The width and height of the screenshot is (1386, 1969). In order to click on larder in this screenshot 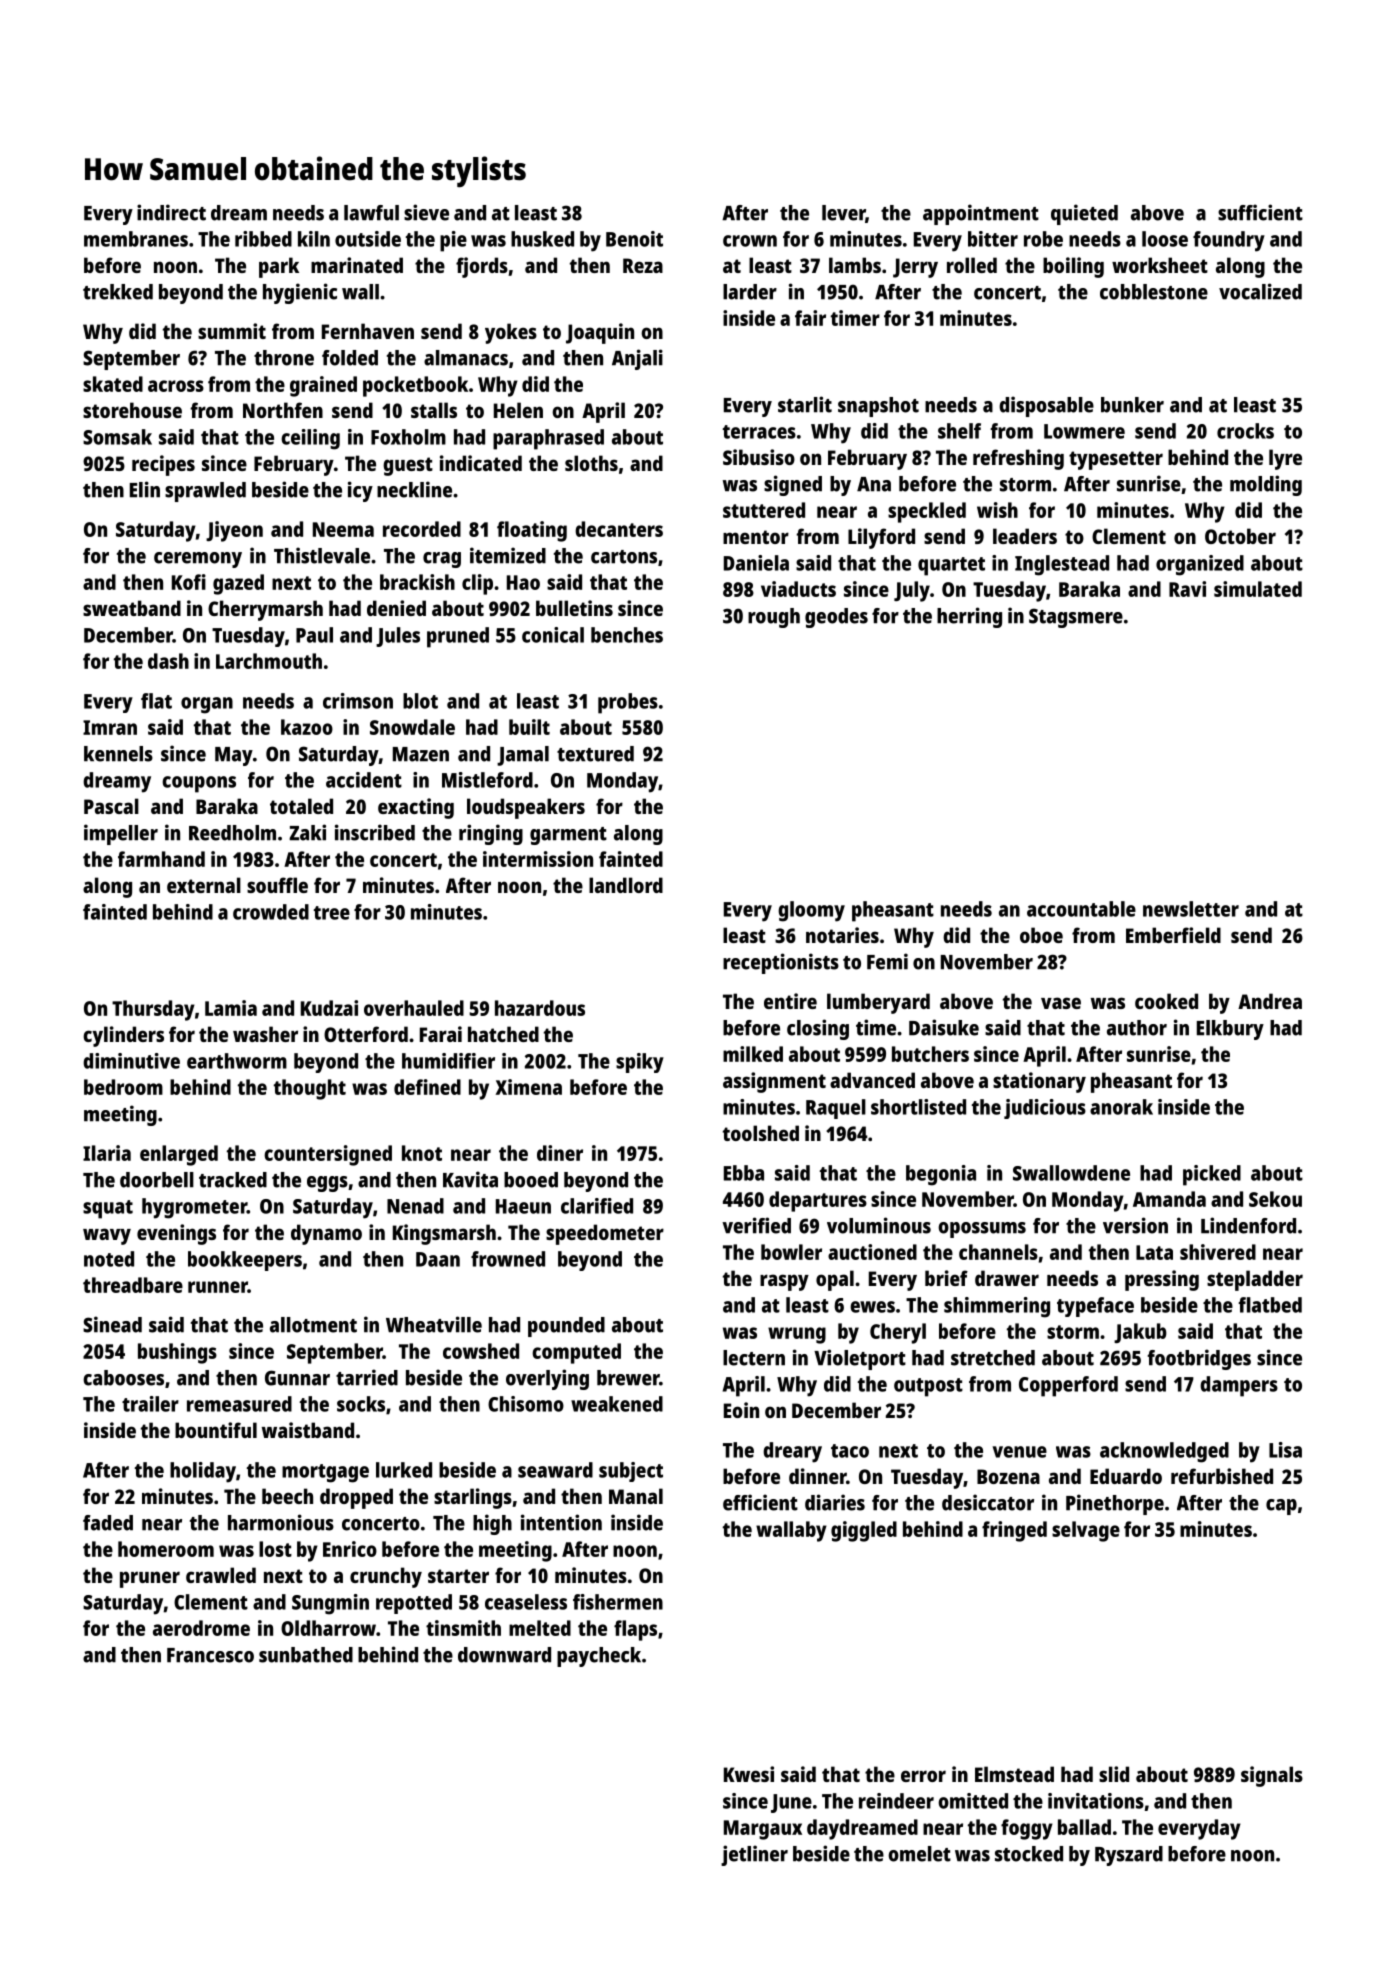, I will do `click(750, 292)`.
